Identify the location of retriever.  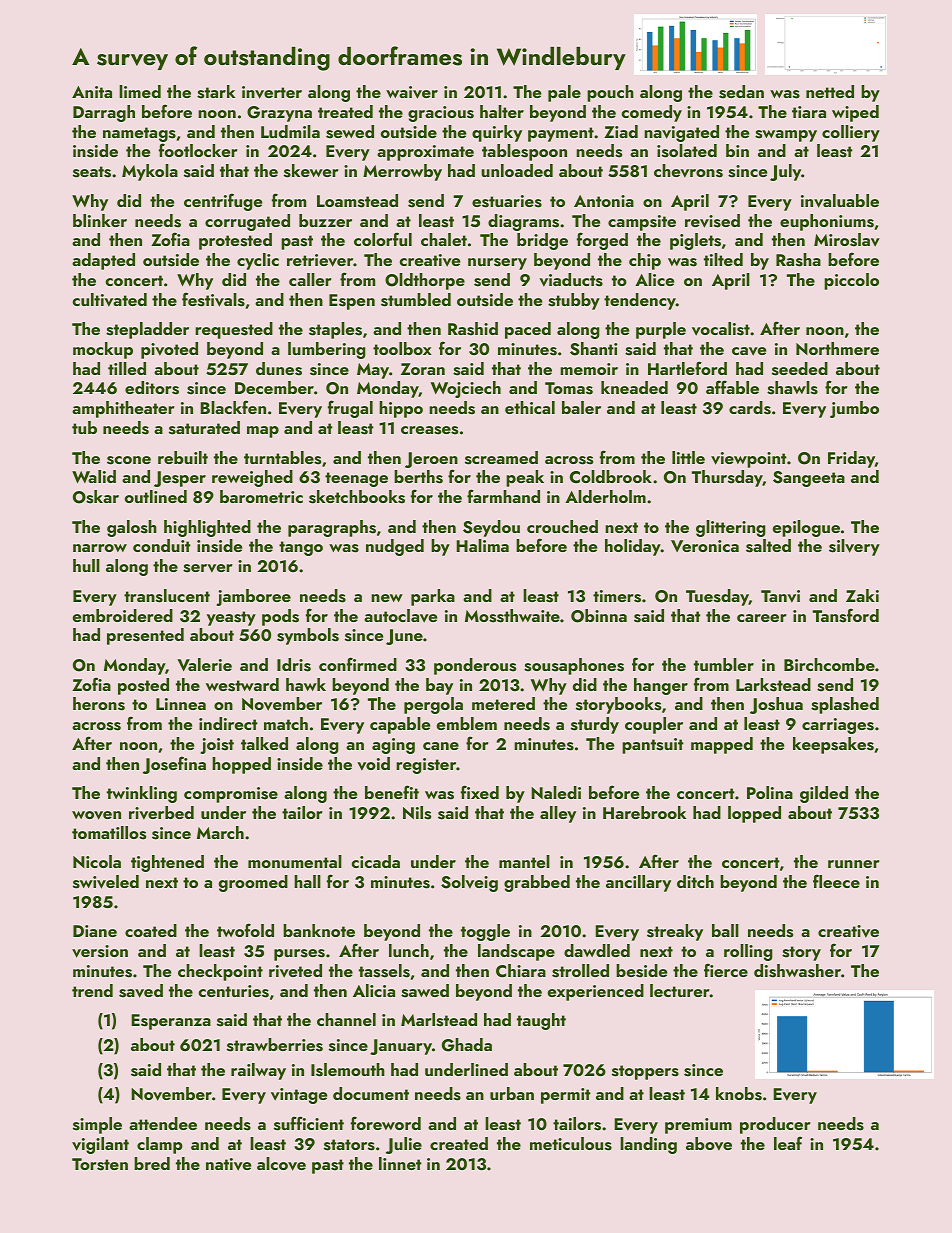
(320, 260).
